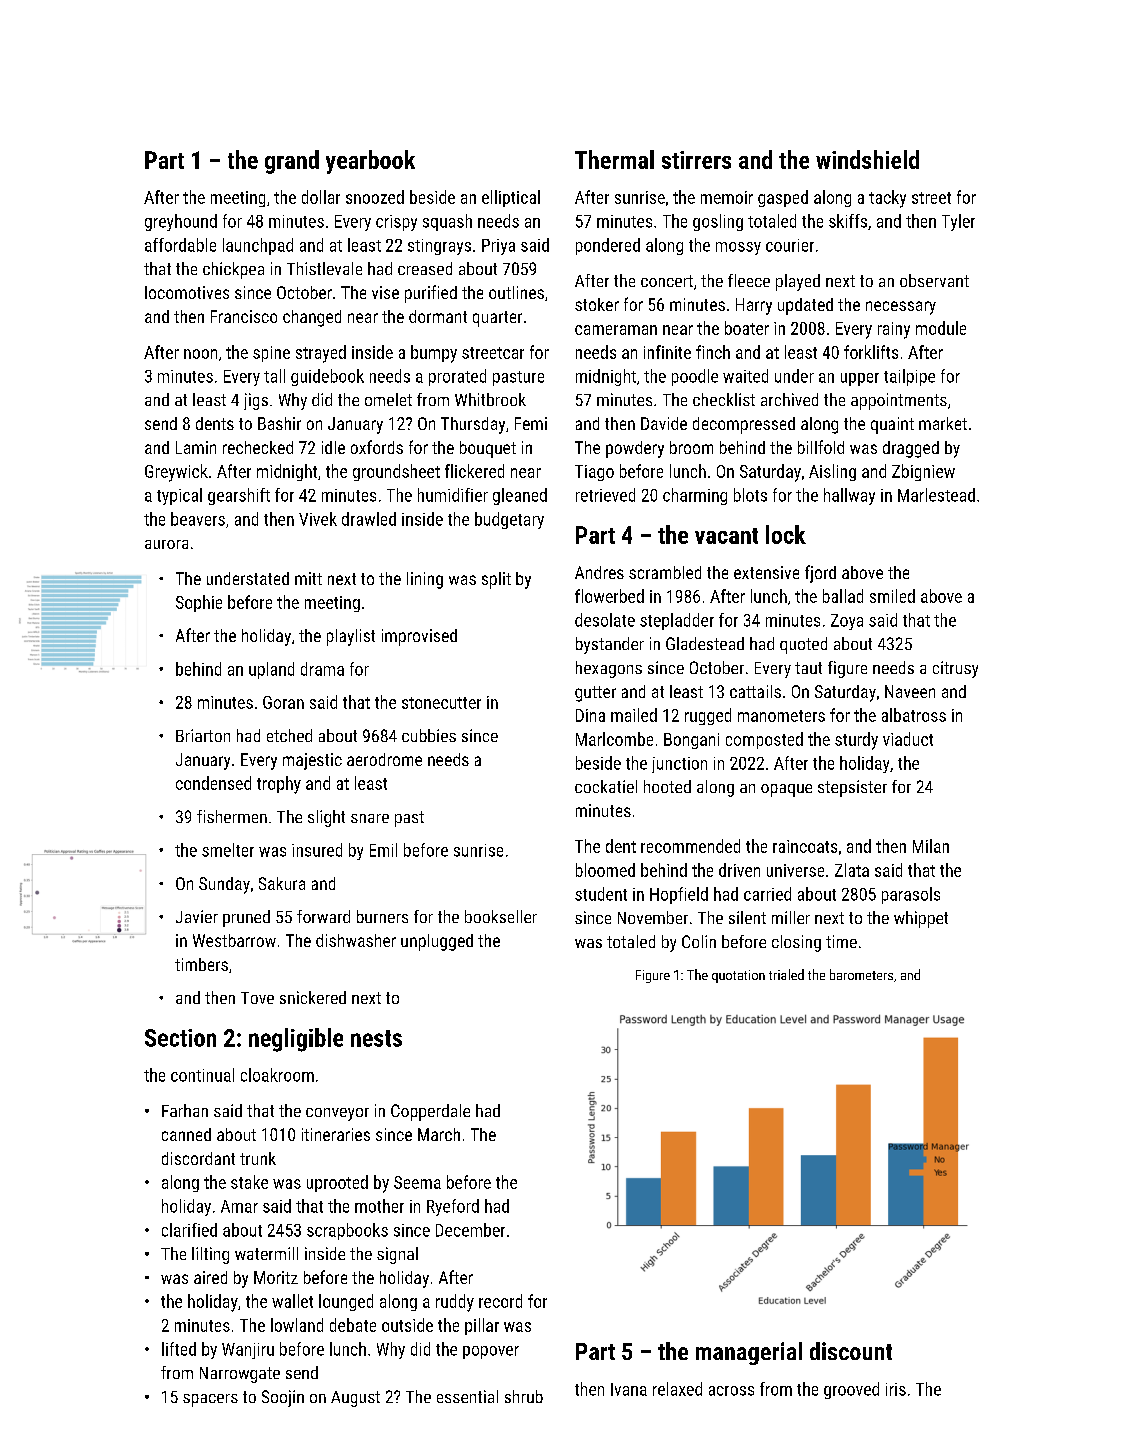  What do you see at coordinates (614, 159) in the screenshot?
I see `Thermal` at bounding box center [614, 159].
